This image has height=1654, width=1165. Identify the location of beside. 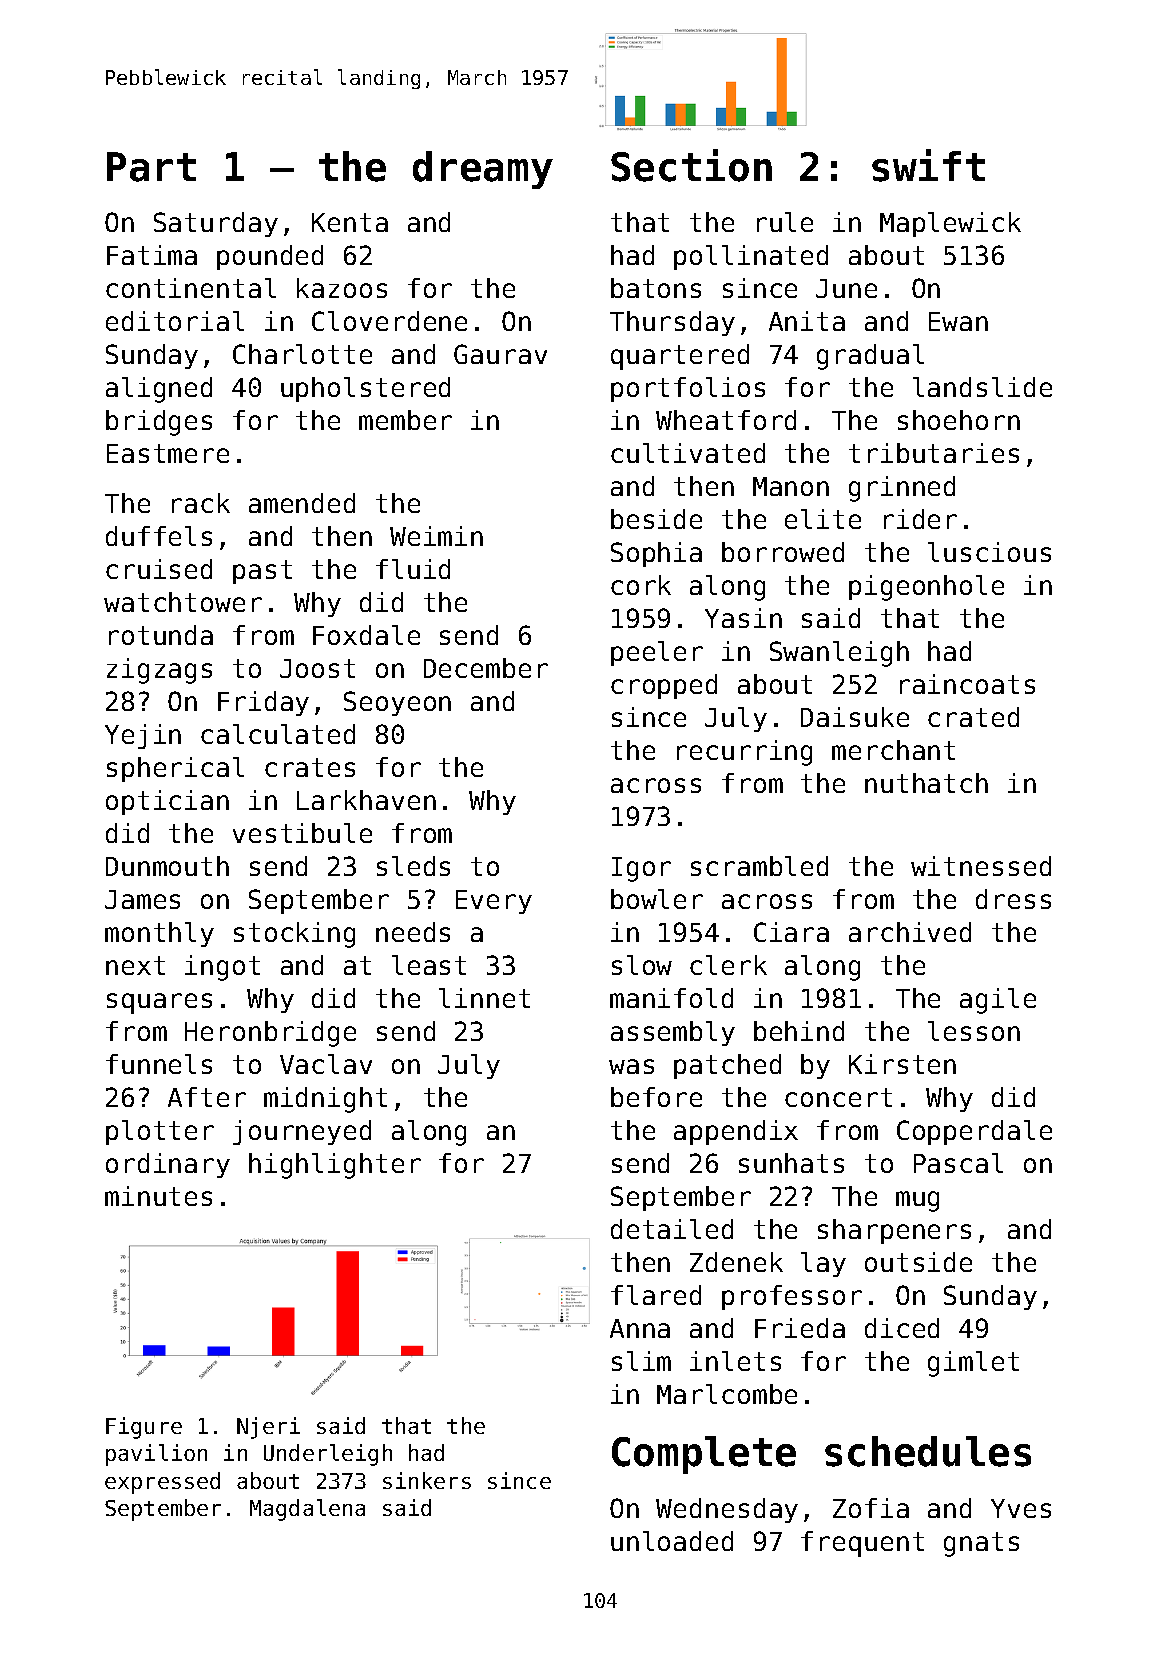
(656, 519).
